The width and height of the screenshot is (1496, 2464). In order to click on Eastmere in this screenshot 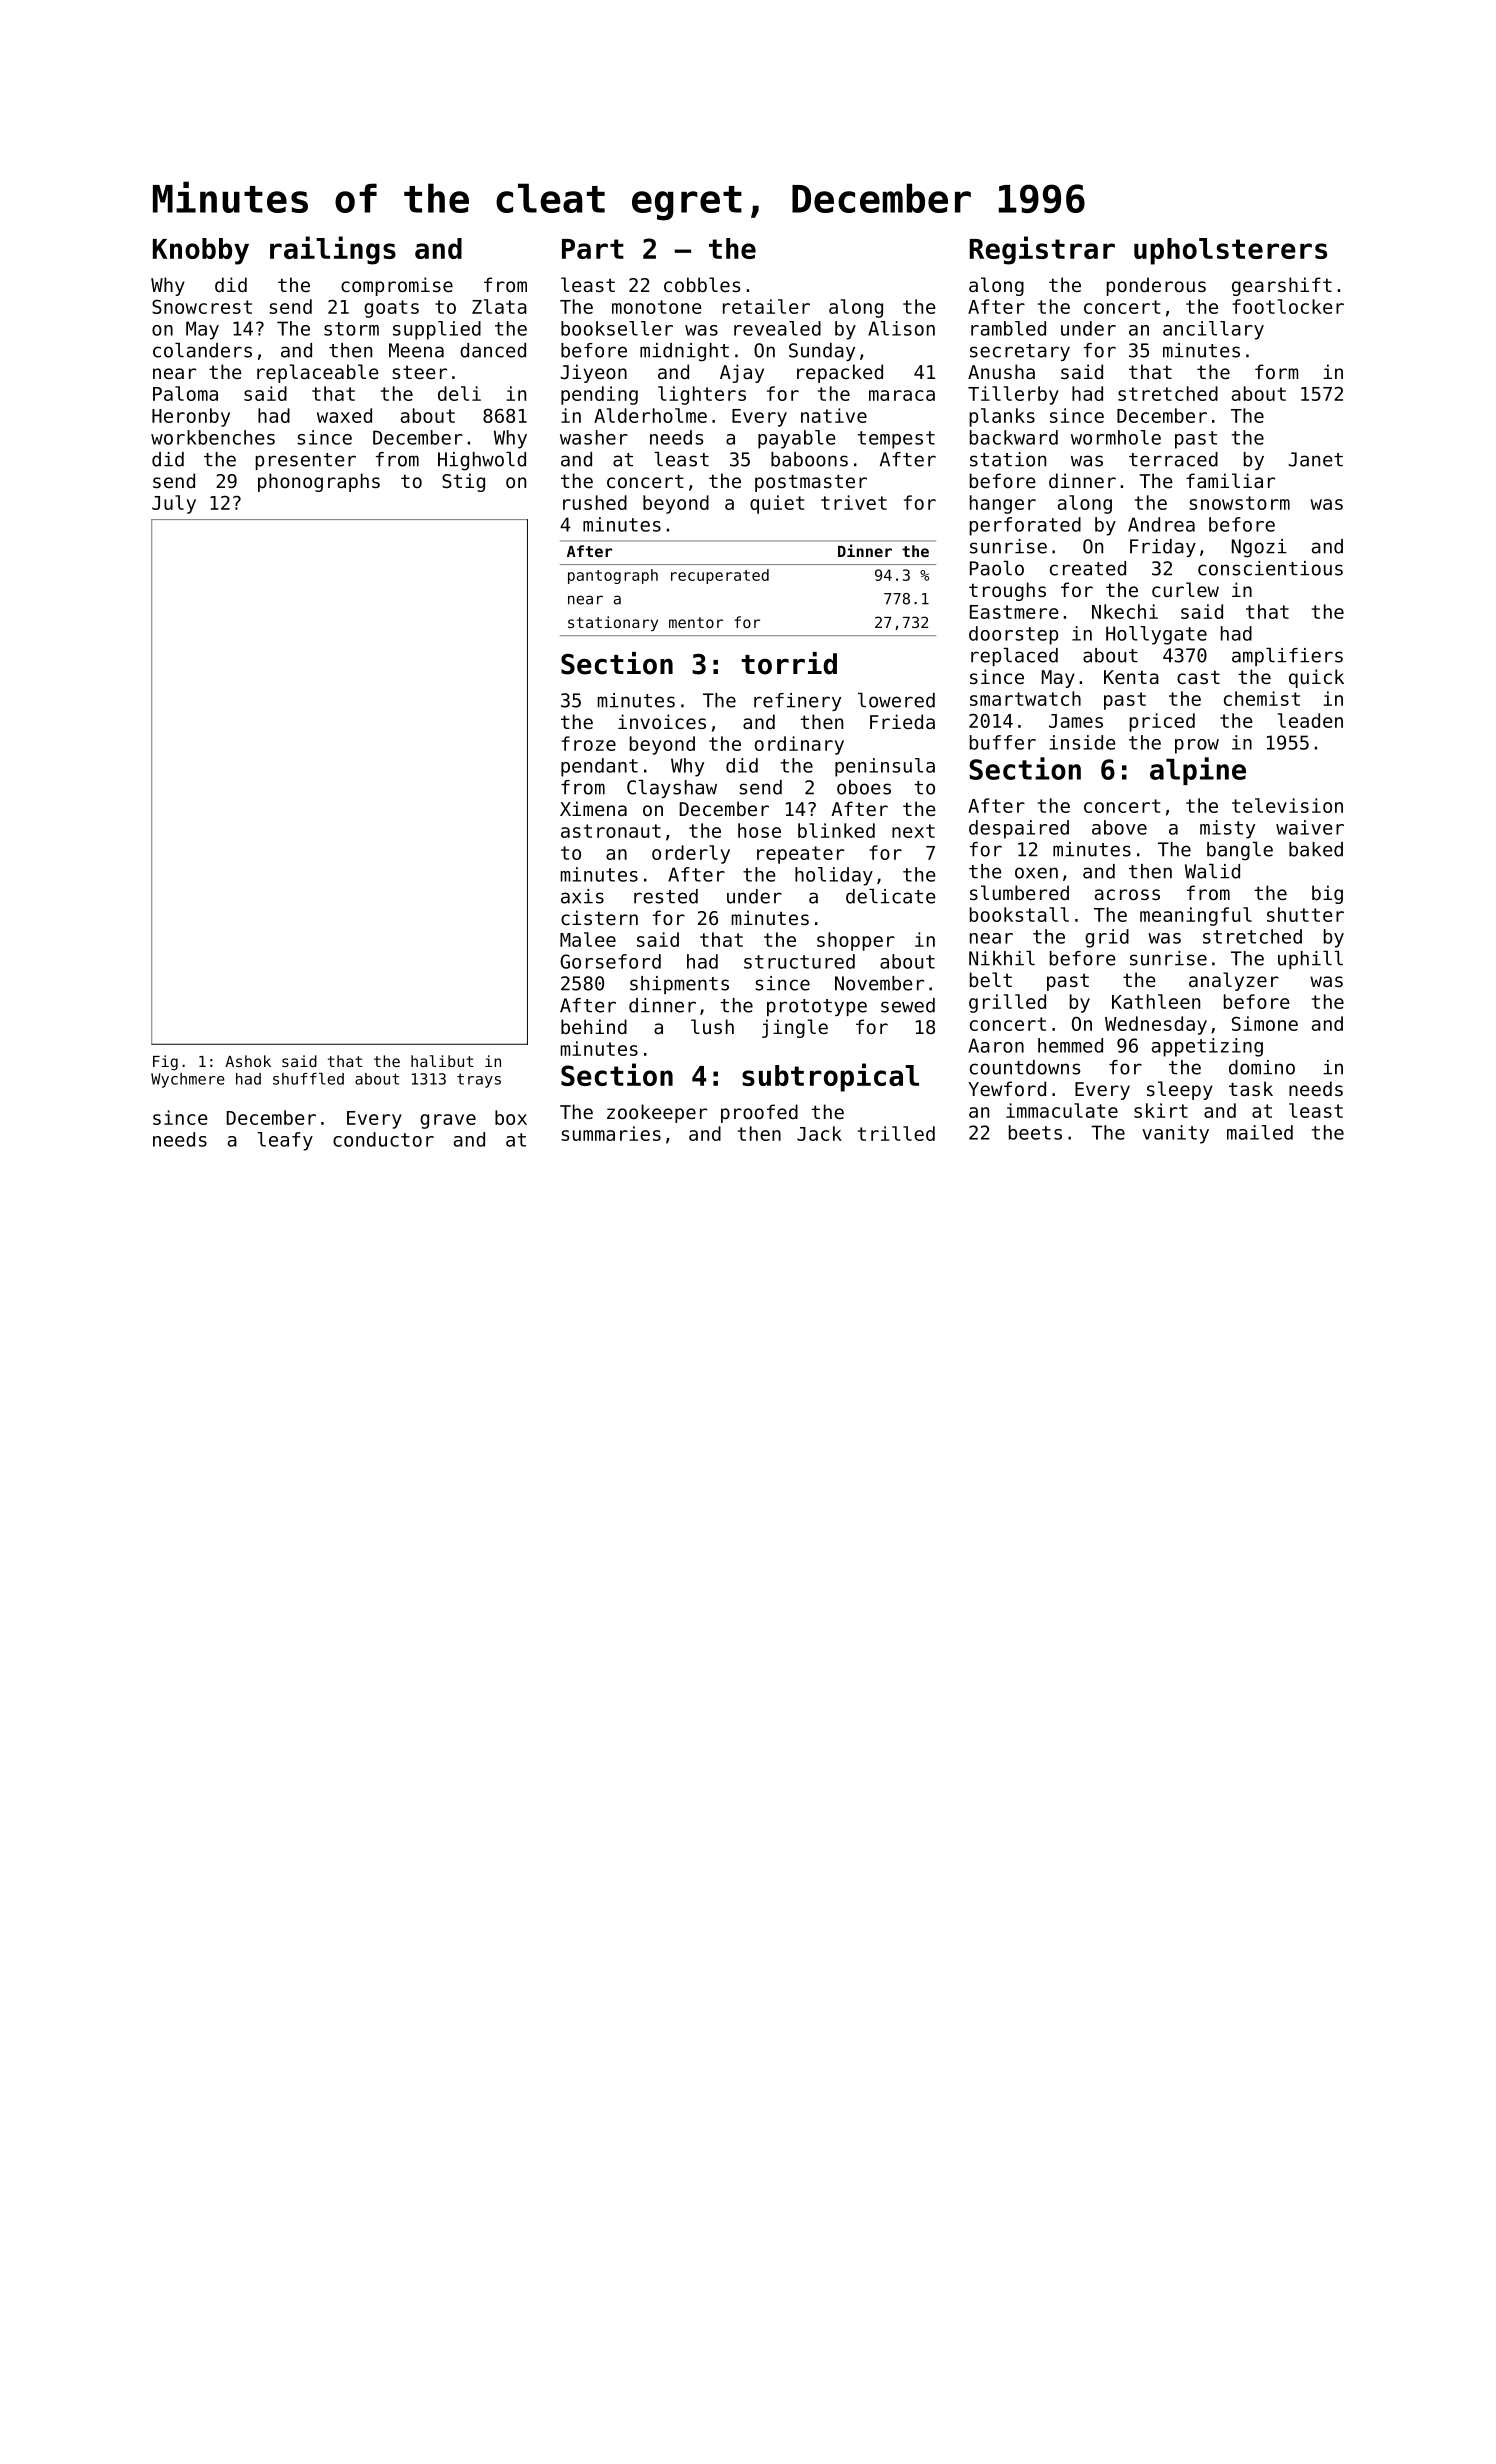, I will do `click(1014, 612)`.
